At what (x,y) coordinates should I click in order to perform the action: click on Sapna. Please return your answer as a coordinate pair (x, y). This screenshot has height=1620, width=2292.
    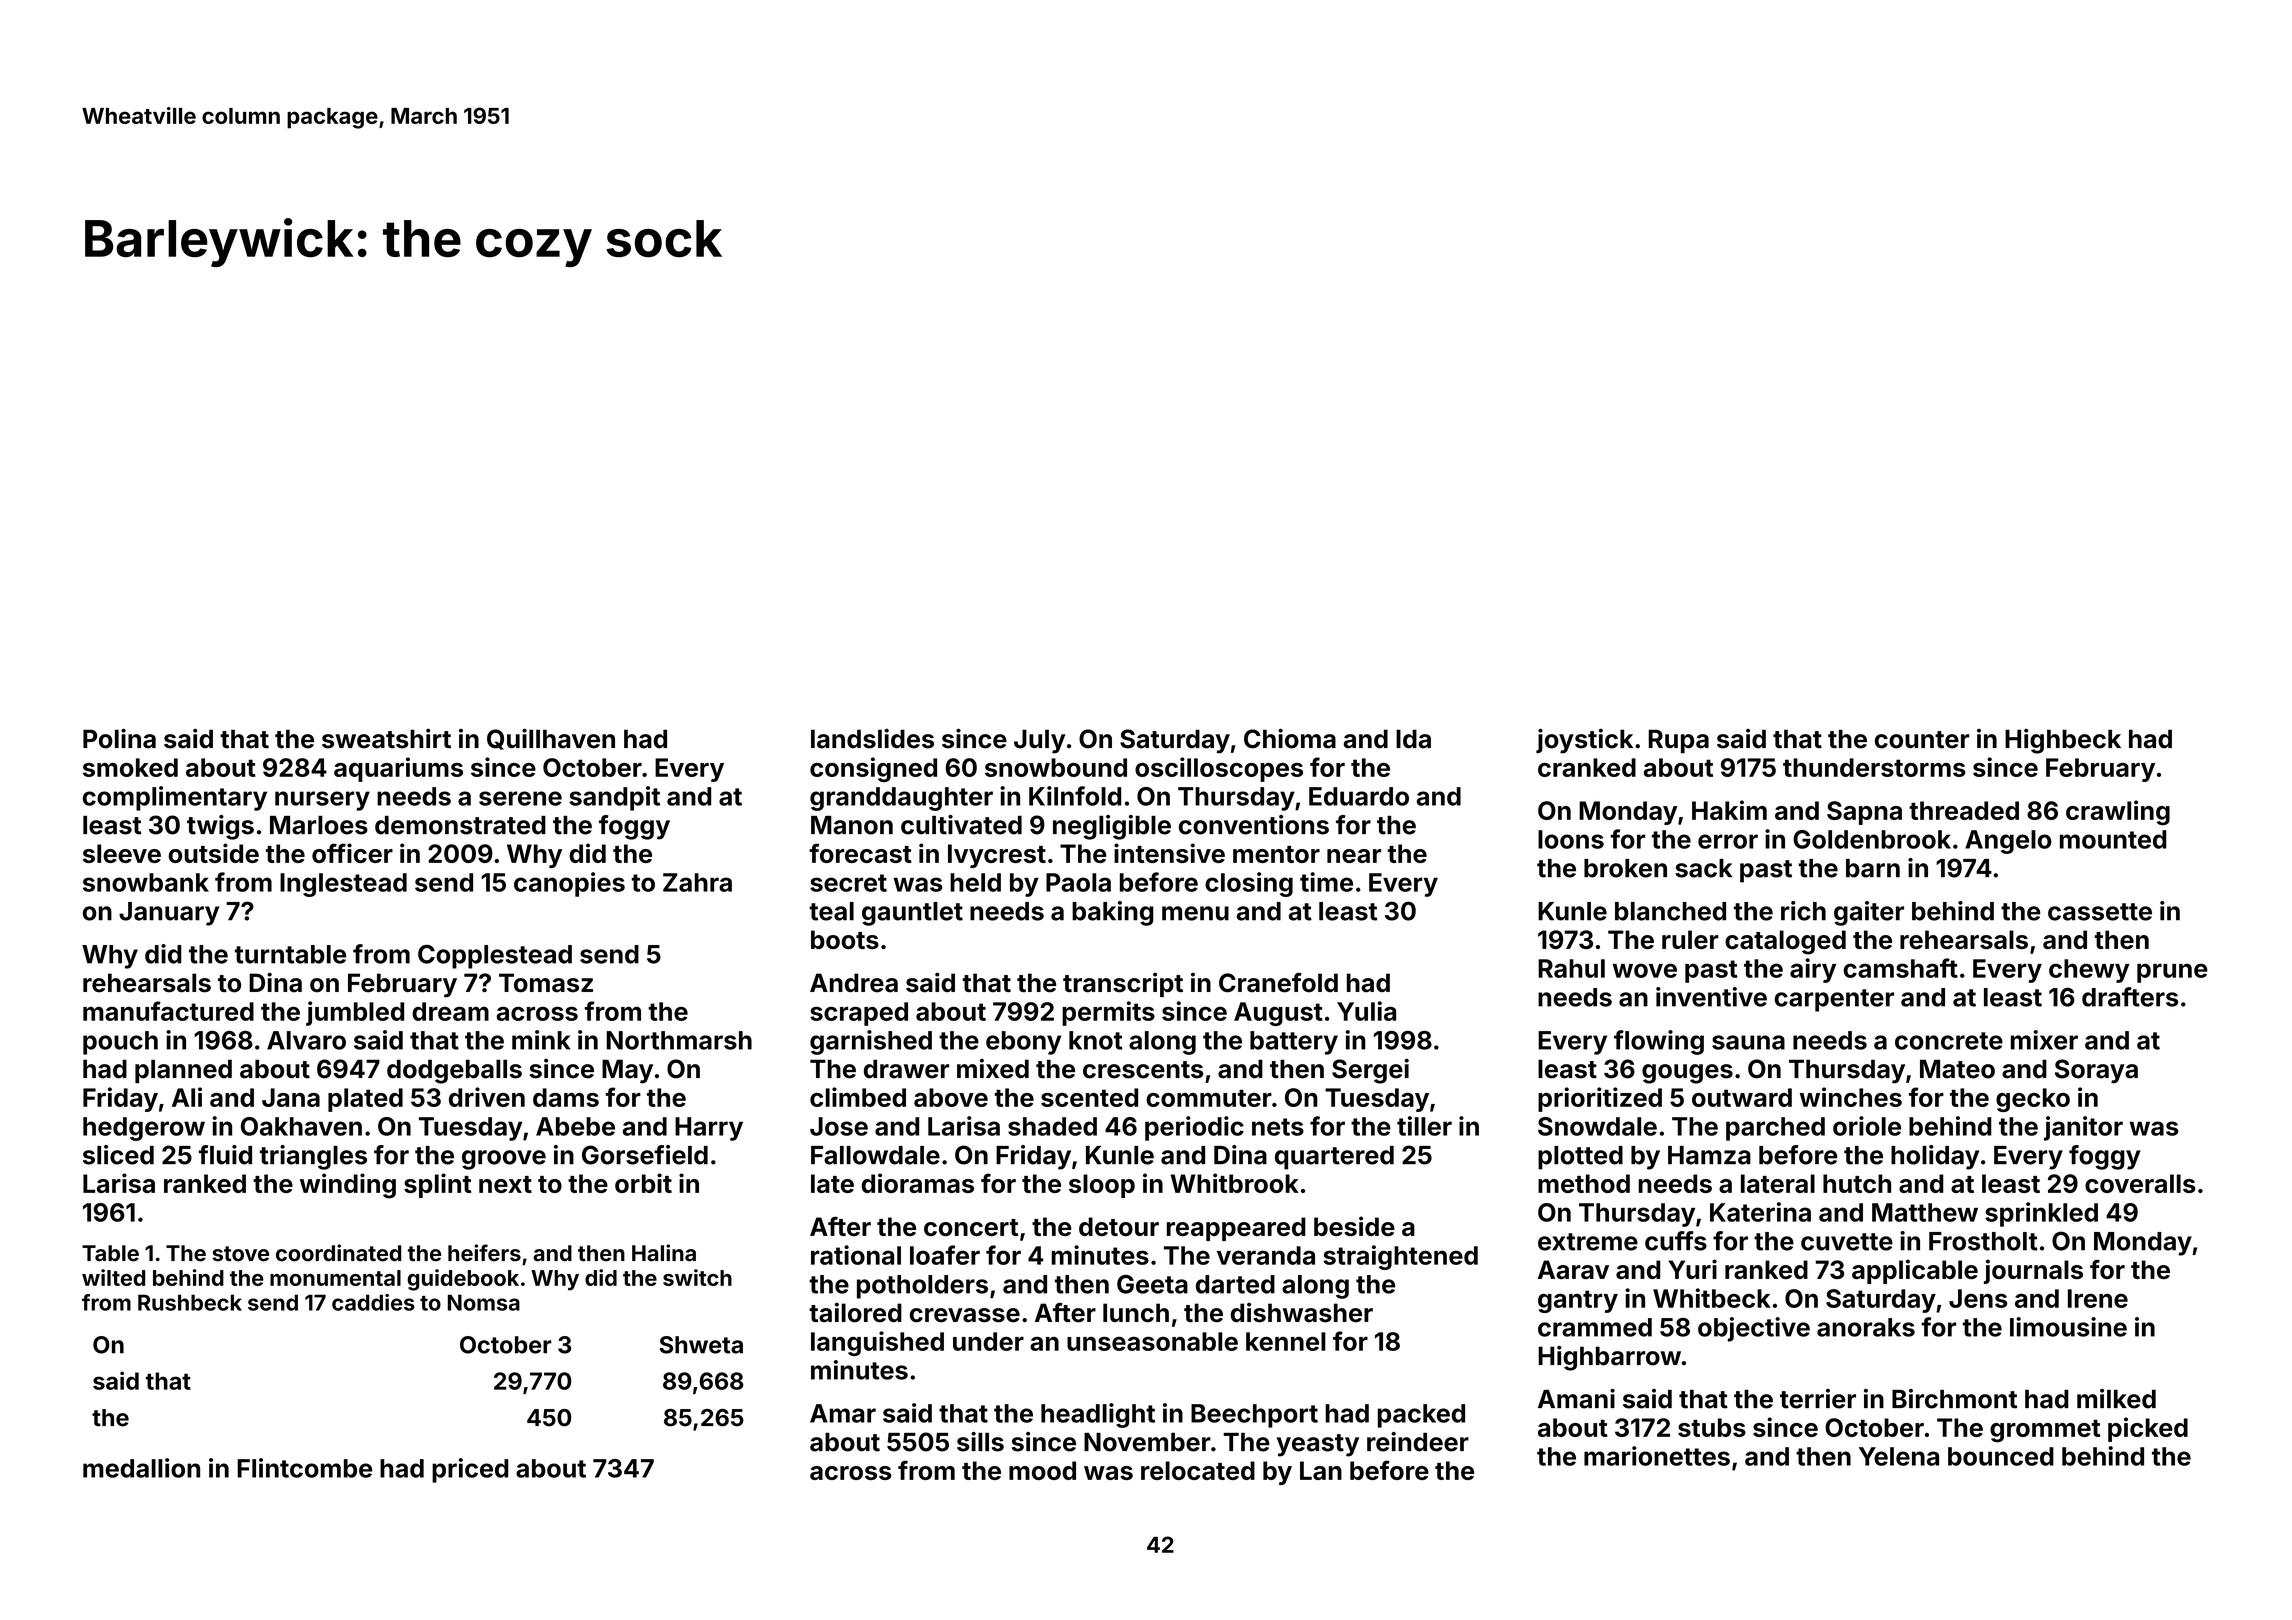
    Looking at the image, I should click on (1864, 813).
